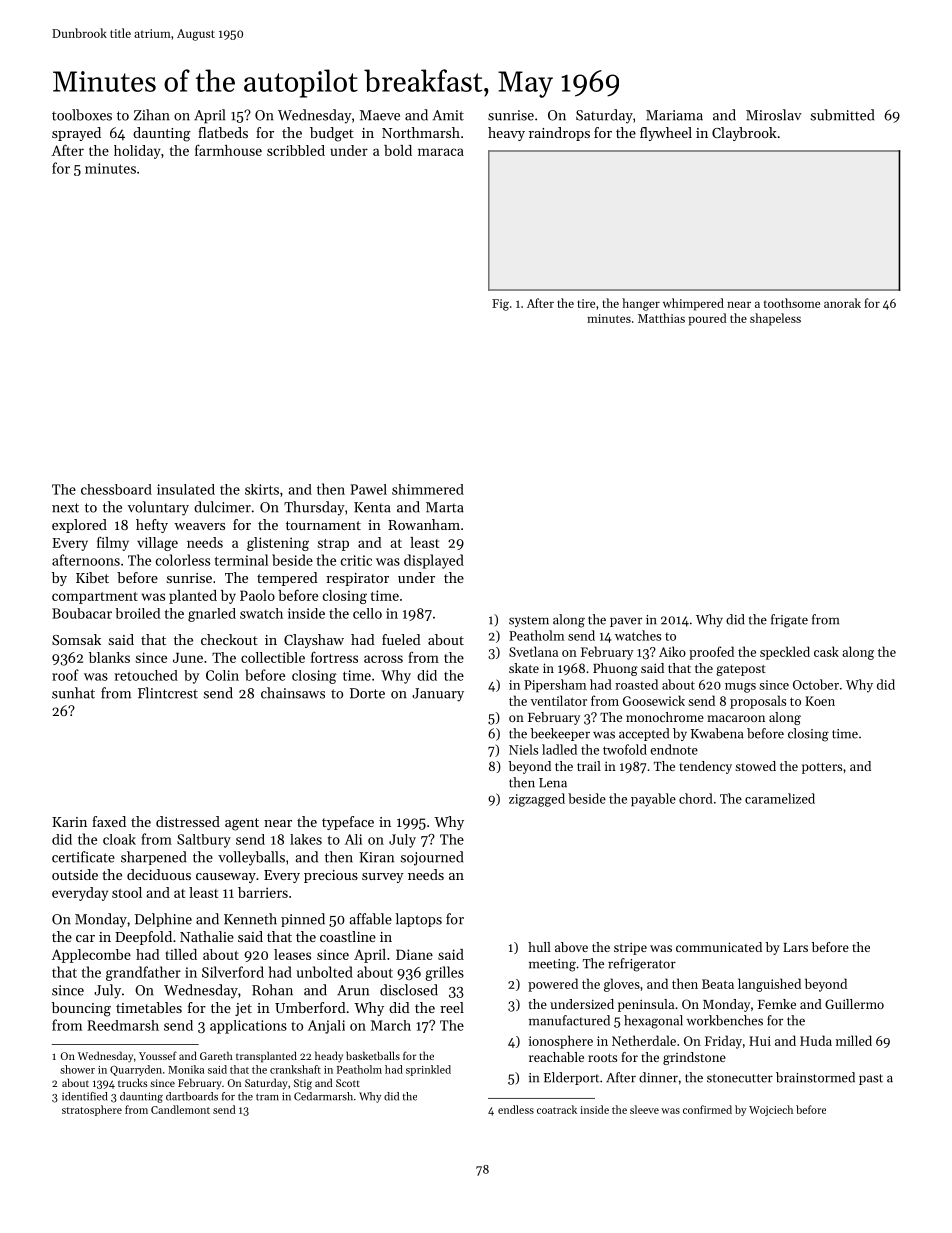 Image resolution: width=952 pixels, height=1233 pixels. I want to click on holiday, so click(137, 152).
